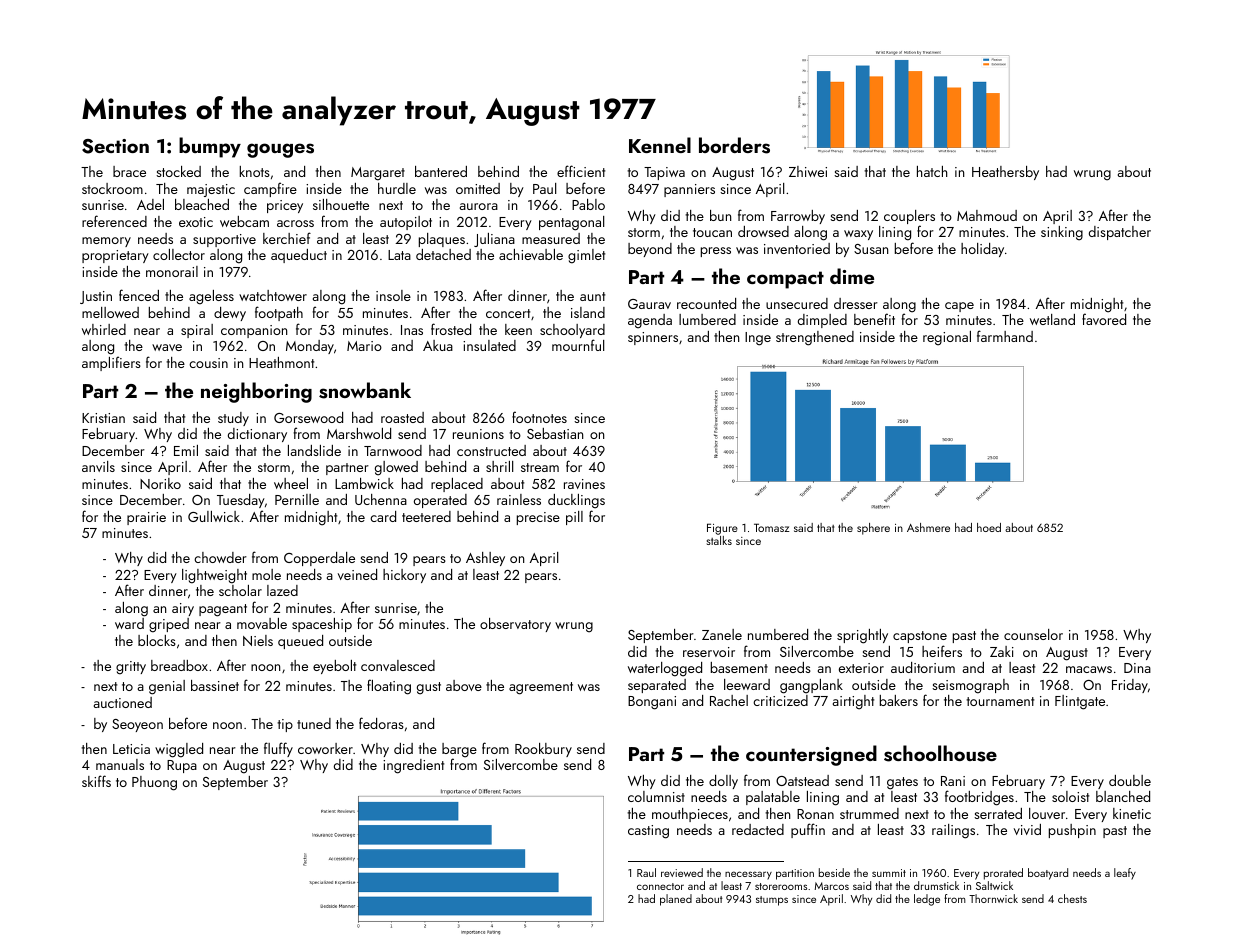  What do you see at coordinates (479, 206) in the screenshot?
I see `aurora` at bounding box center [479, 206].
